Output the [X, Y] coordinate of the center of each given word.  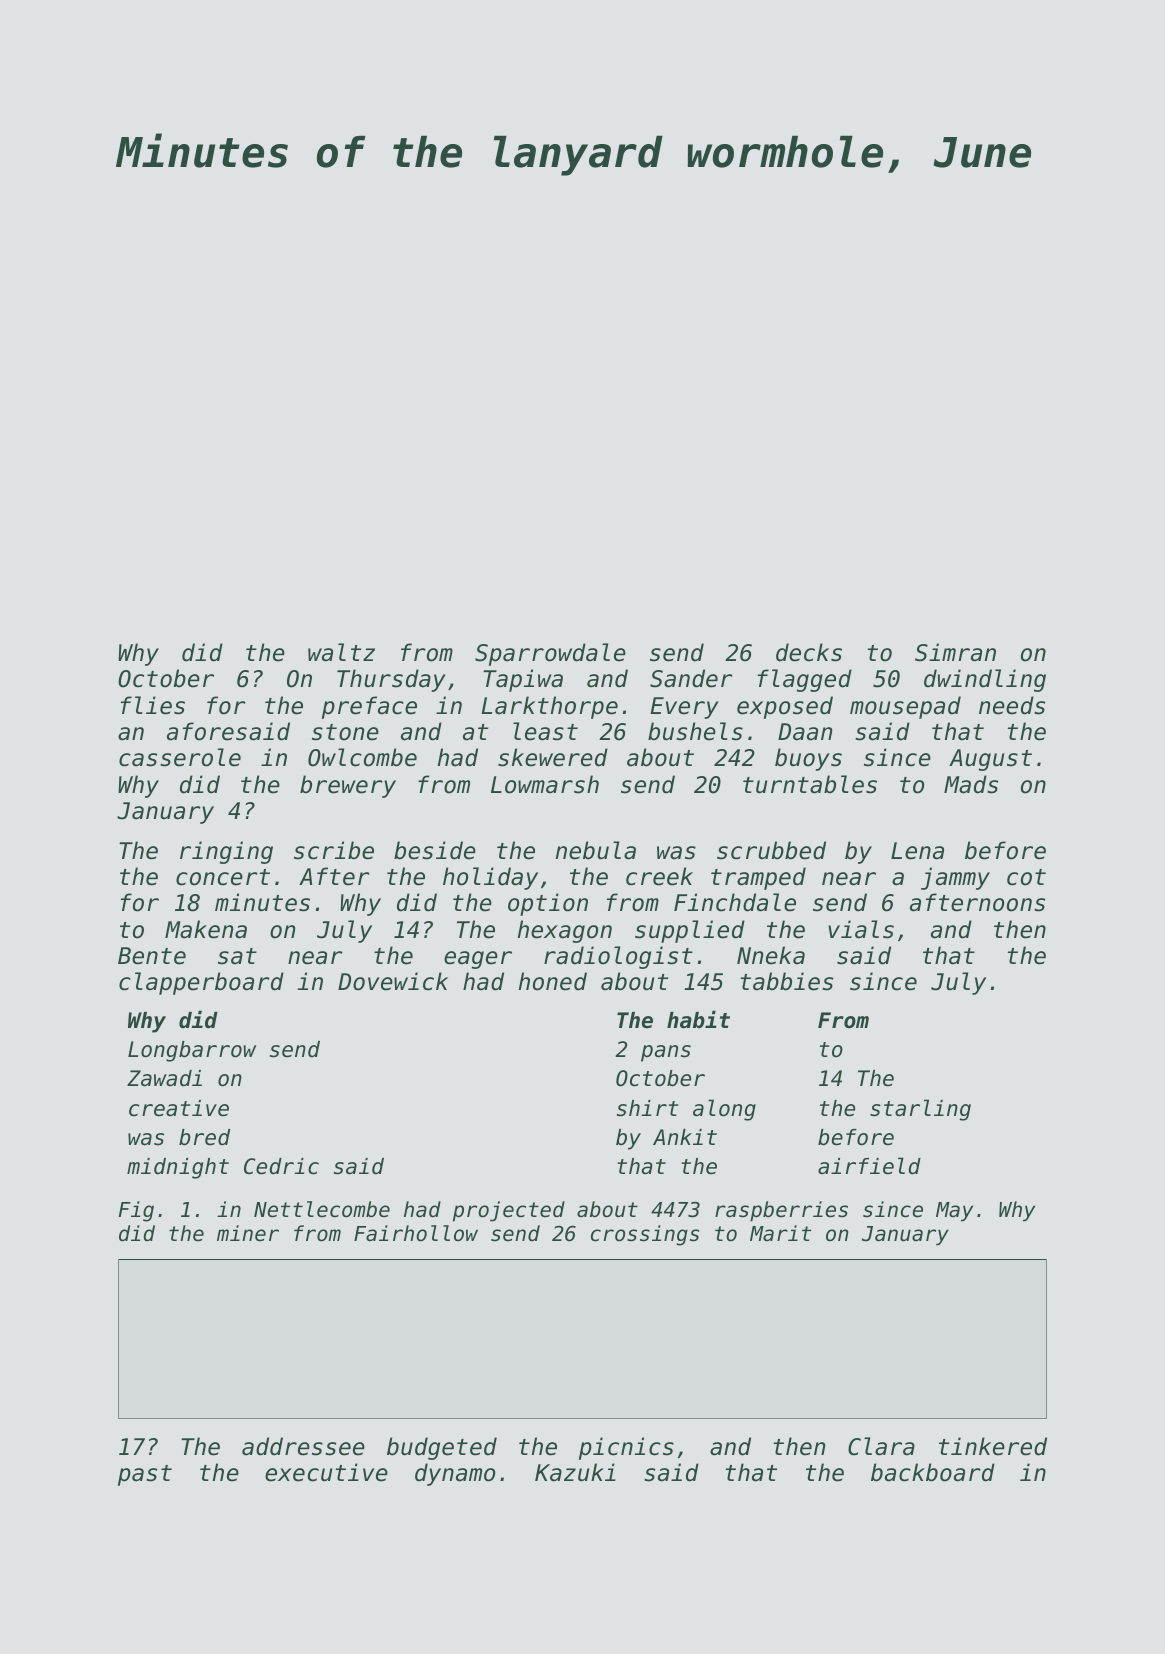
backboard [933, 1472]
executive [326, 1472]
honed [553, 981]
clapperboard [201, 983]
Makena [206, 929]
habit [698, 1019]
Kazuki [575, 1472]
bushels [695, 731]
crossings [645, 1235]
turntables [810, 784]
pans [666, 1053]
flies [153, 705]
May [954, 1212]
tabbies [787, 981]
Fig [136, 1211]
